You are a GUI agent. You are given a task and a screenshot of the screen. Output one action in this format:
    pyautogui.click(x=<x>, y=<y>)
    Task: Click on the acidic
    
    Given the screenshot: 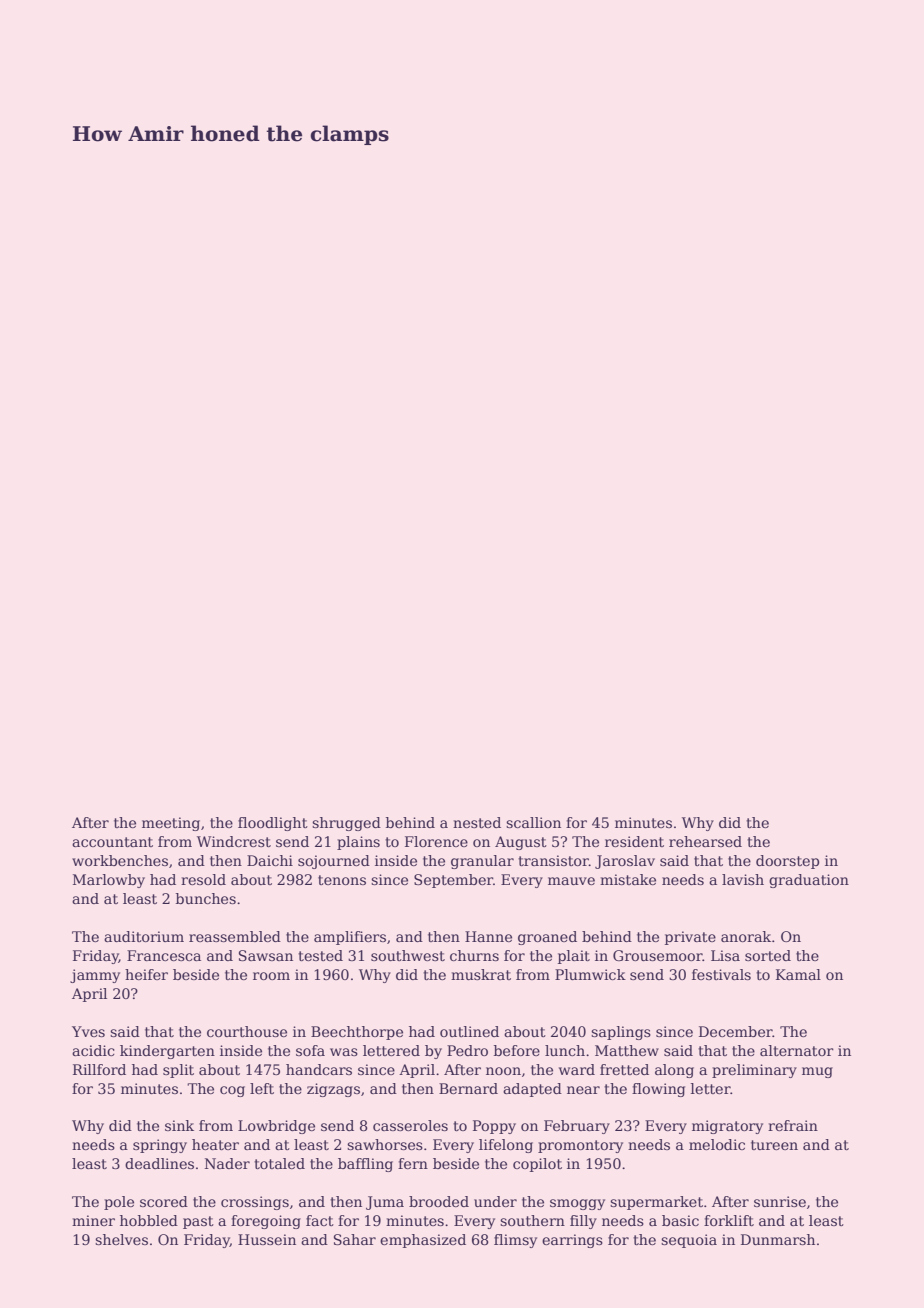 What is the action you would take?
    pyautogui.click(x=93, y=1050)
